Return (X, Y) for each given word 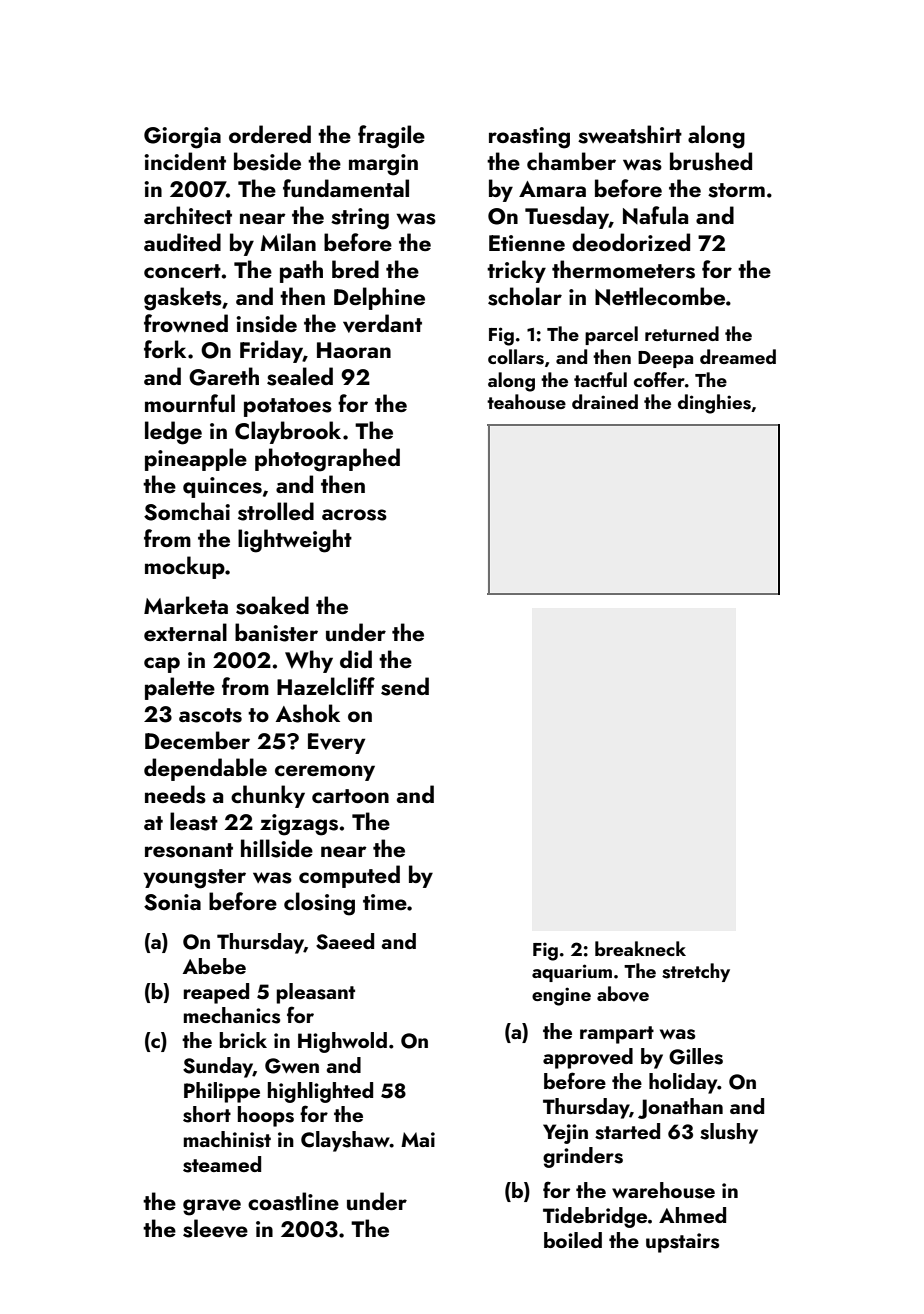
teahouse (526, 402)
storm (736, 190)
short (207, 1114)
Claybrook (288, 432)
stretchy (696, 972)
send (405, 686)
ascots (210, 715)
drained (605, 401)
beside (267, 161)
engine (561, 996)
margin (383, 165)
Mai (418, 1139)
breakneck (640, 948)
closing (319, 904)
